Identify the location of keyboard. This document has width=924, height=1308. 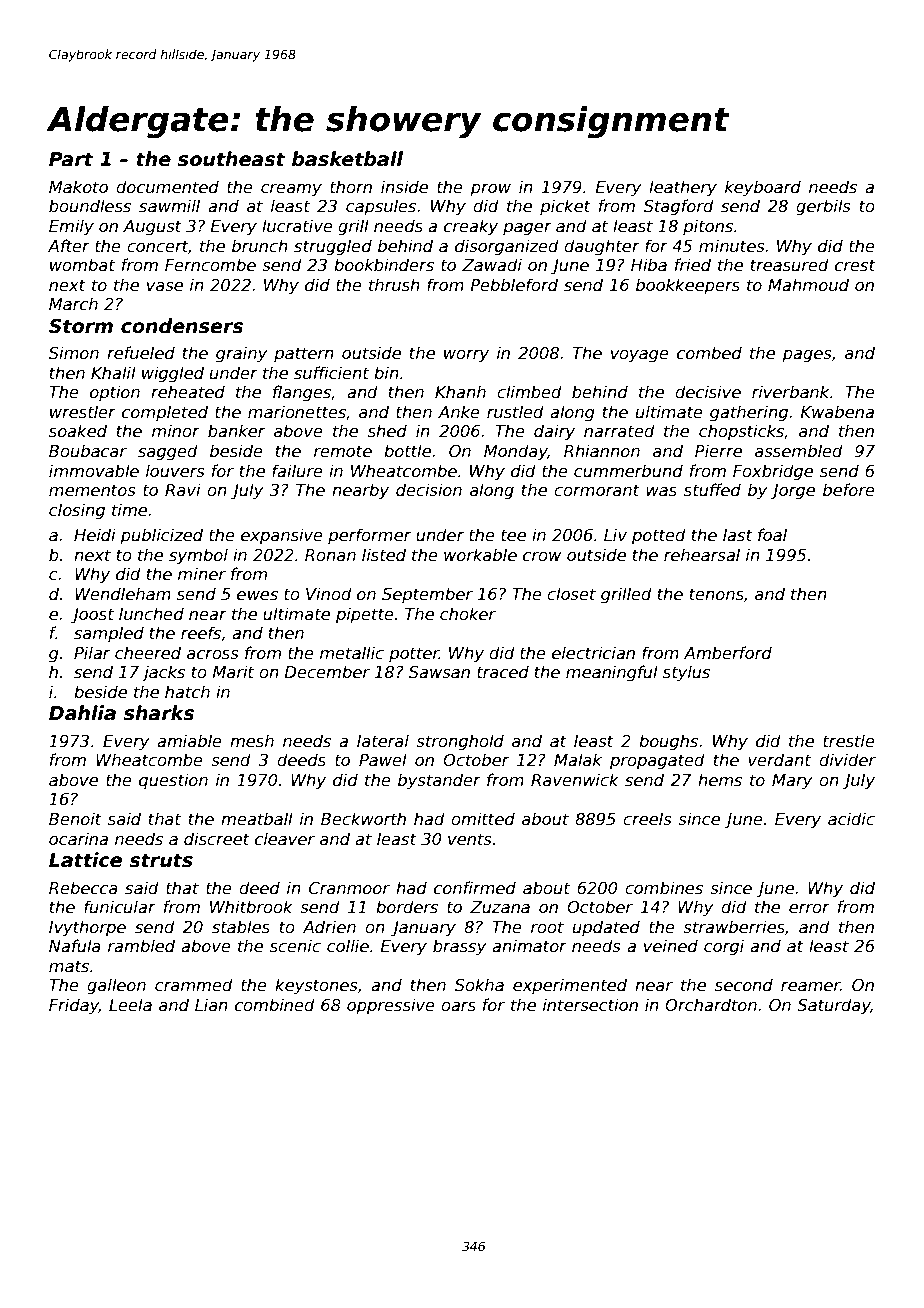
(763, 188).
